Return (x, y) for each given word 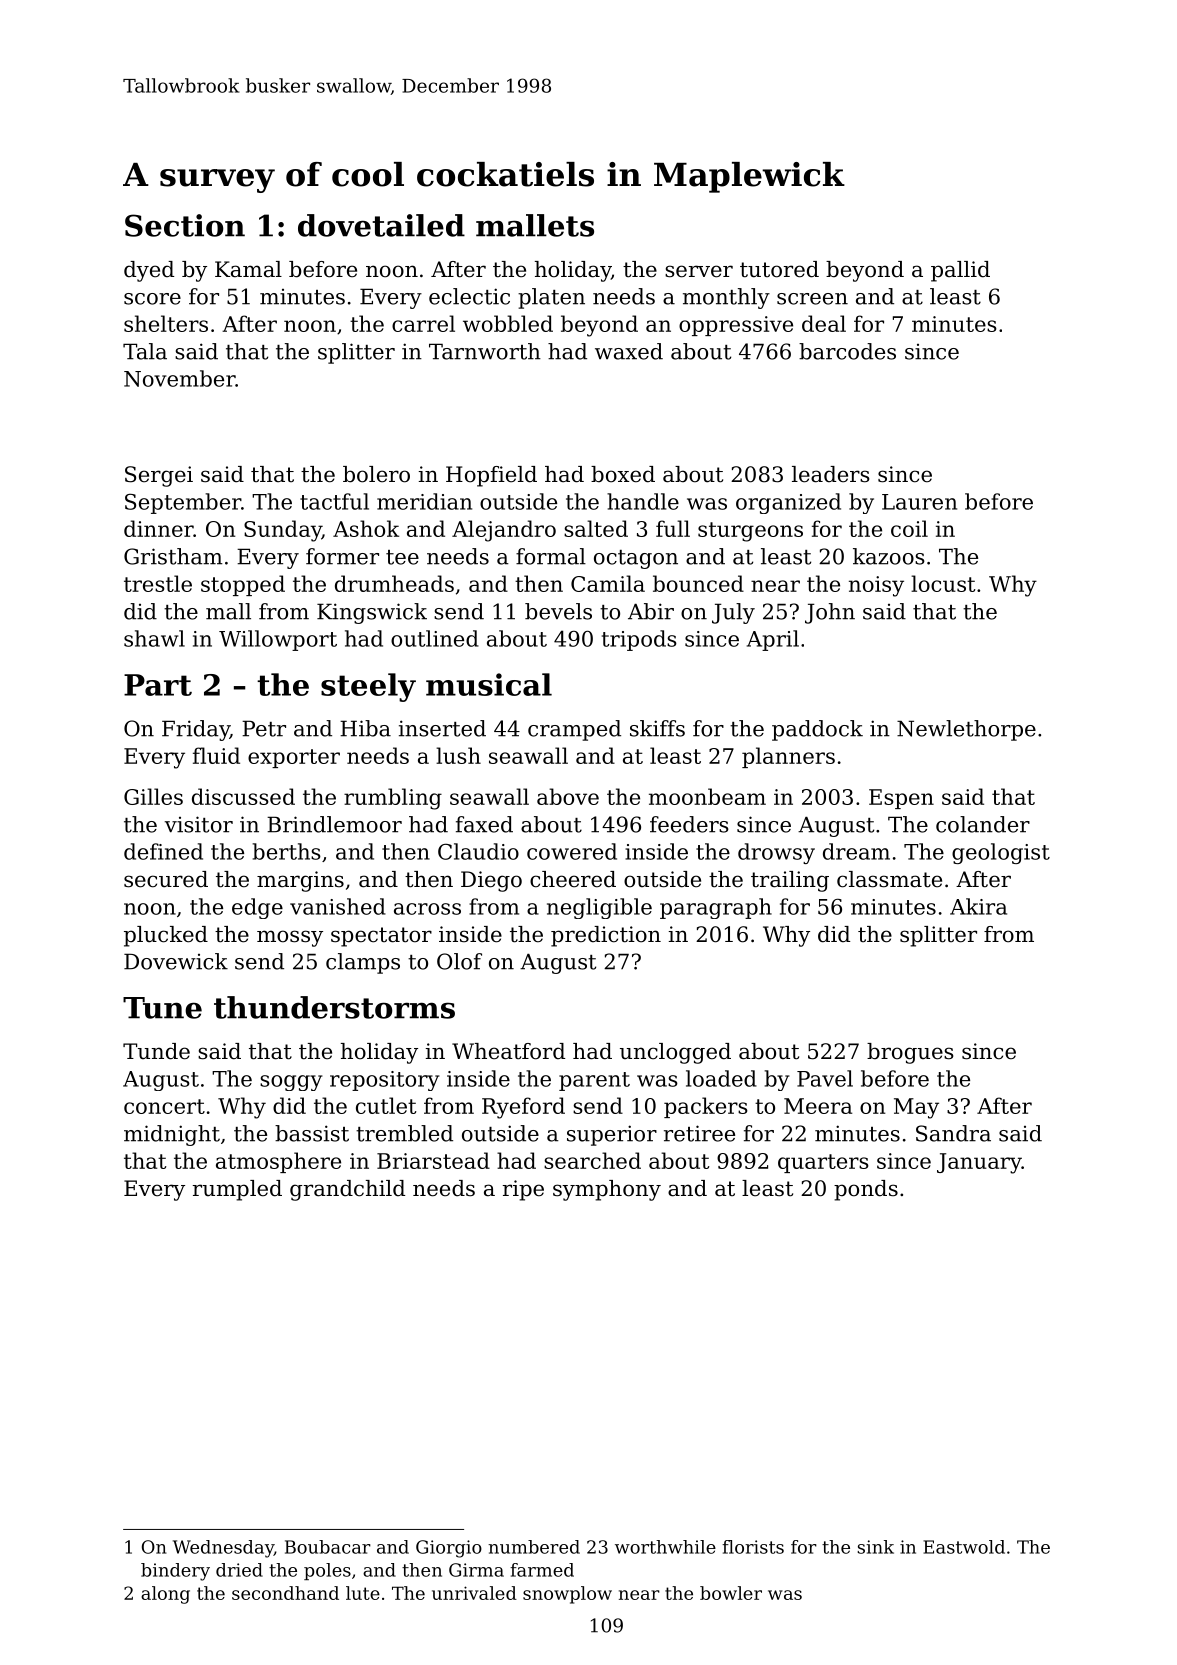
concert (164, 1106)
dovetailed (381, 225)
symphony (607, 1190)
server (699, 271)
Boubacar (328, 1547)
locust (943, 583)
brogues (910, 1053)
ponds (866, 1190)
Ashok (366, 528)
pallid (960, 271)
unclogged (675, 1053)
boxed (623, 474)
